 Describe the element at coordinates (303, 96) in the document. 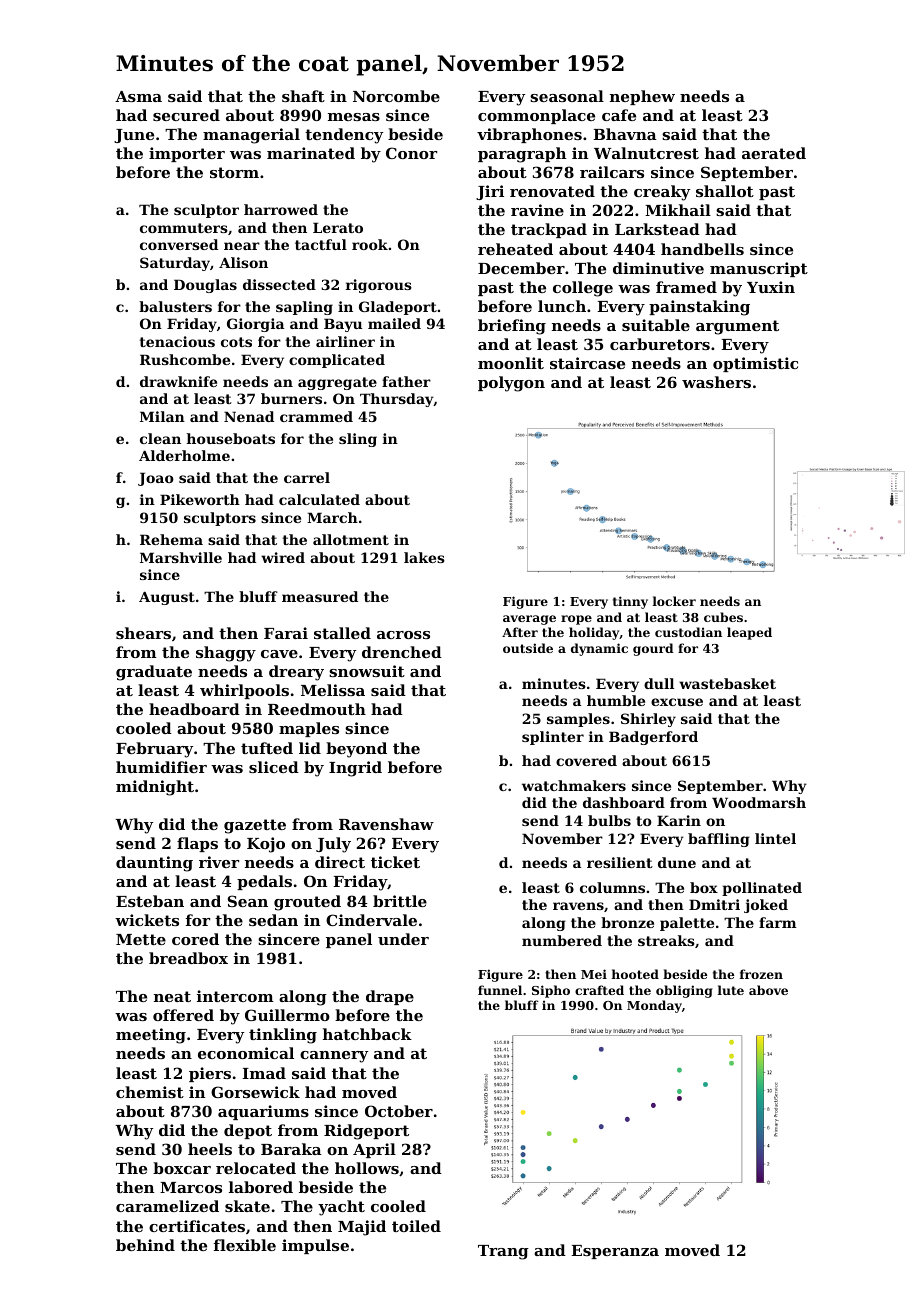

I see `shaft` at that location.
